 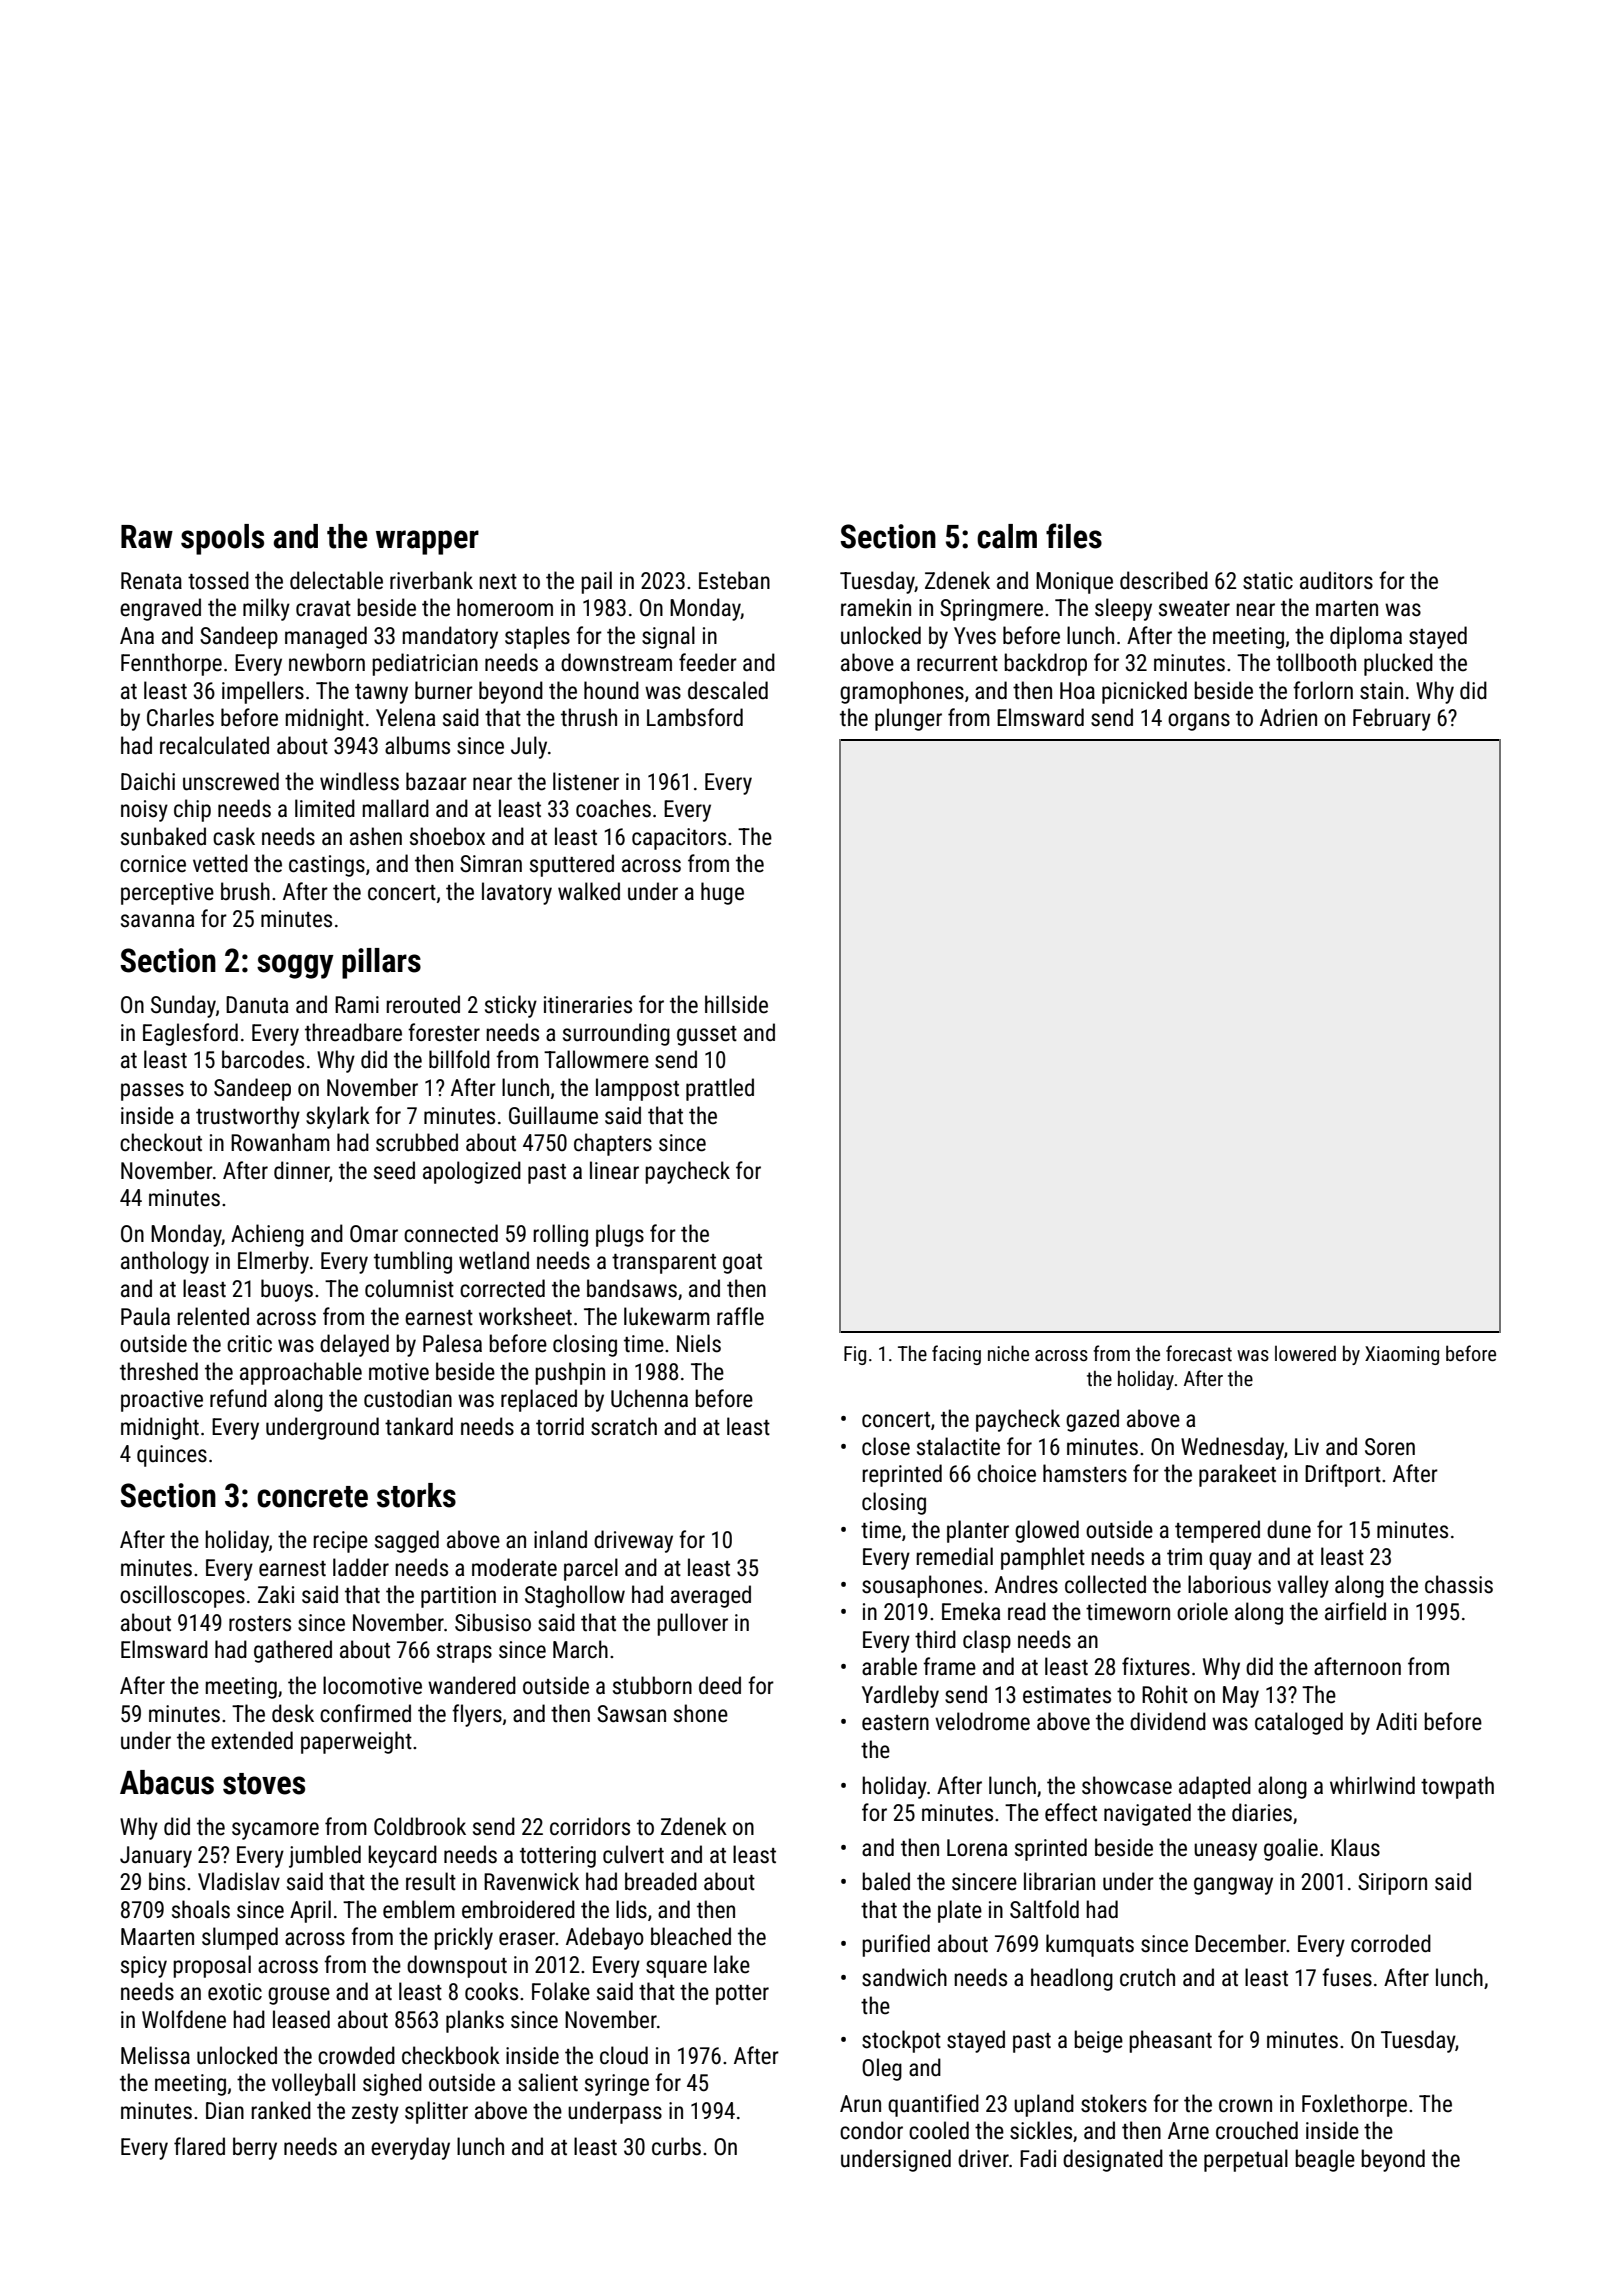 I want to click on January, so click(x=156, y=1857).
